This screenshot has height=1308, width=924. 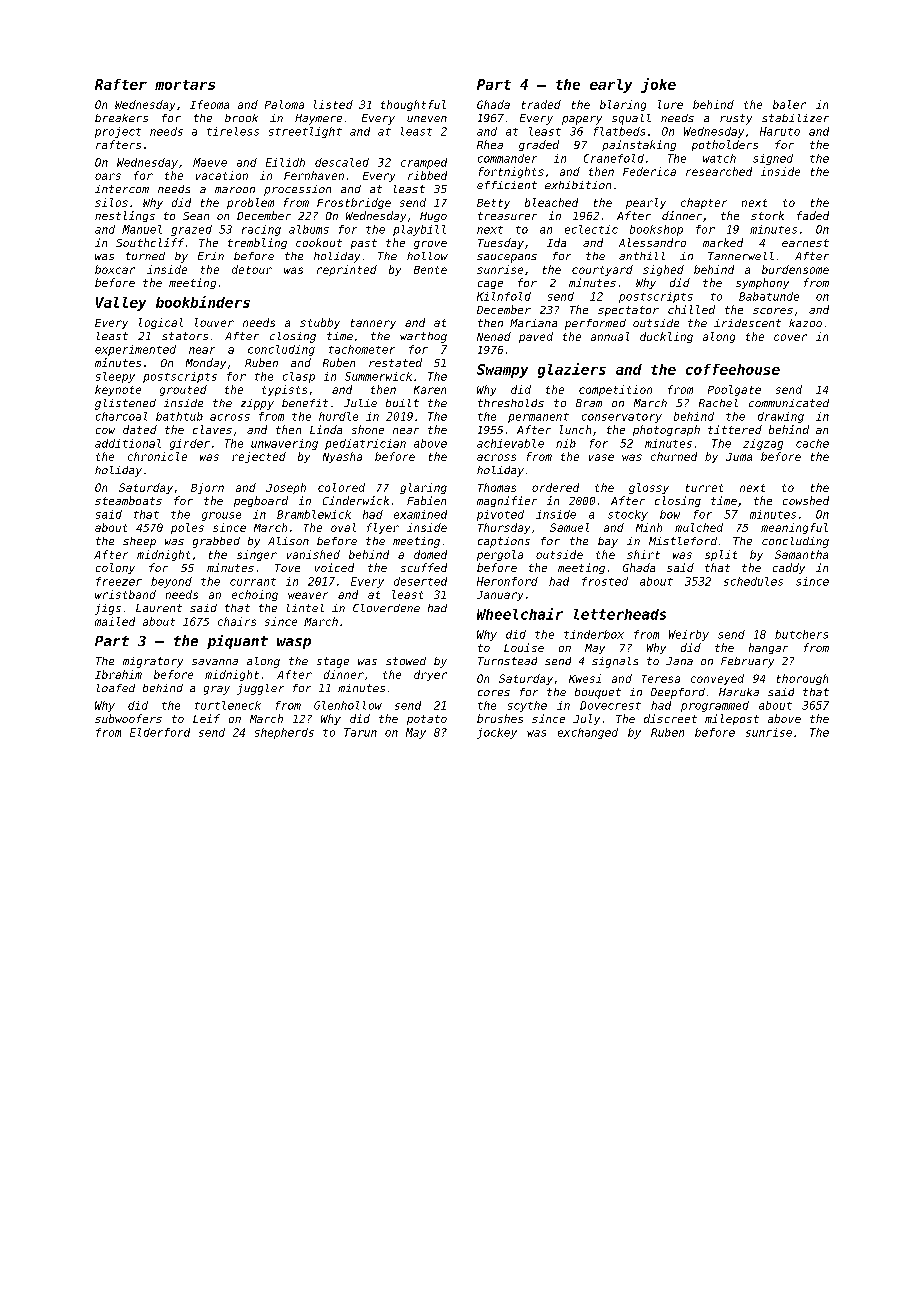 What do you see at coordinates (413, 105) in the screenshot?
I see `thoughtful` at bounding box center [413, 105].
